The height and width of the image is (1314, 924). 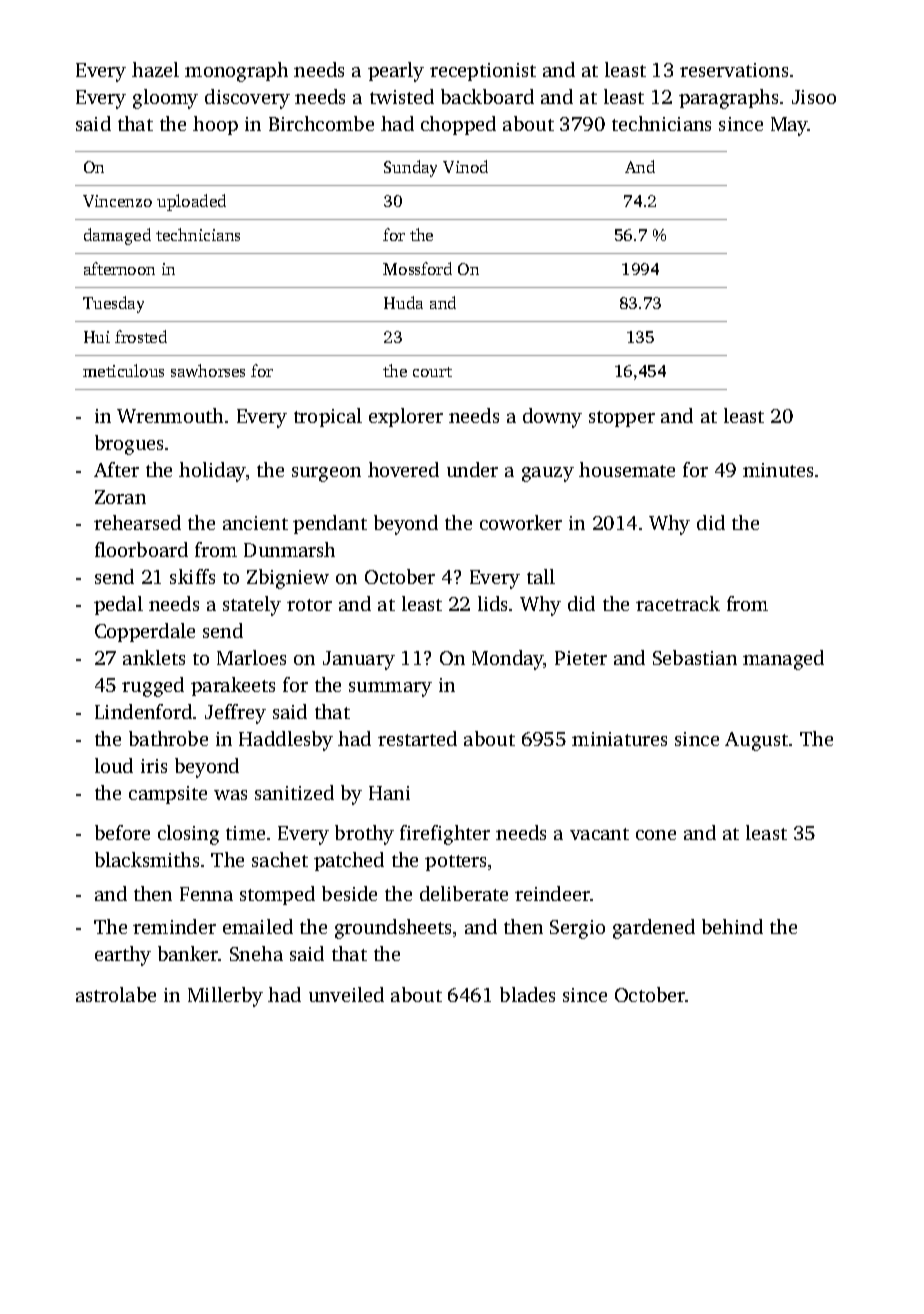 What do you see at coordinates (113, 304) in the image?
I see `Tuesday` at bounding box center [113, 304].
